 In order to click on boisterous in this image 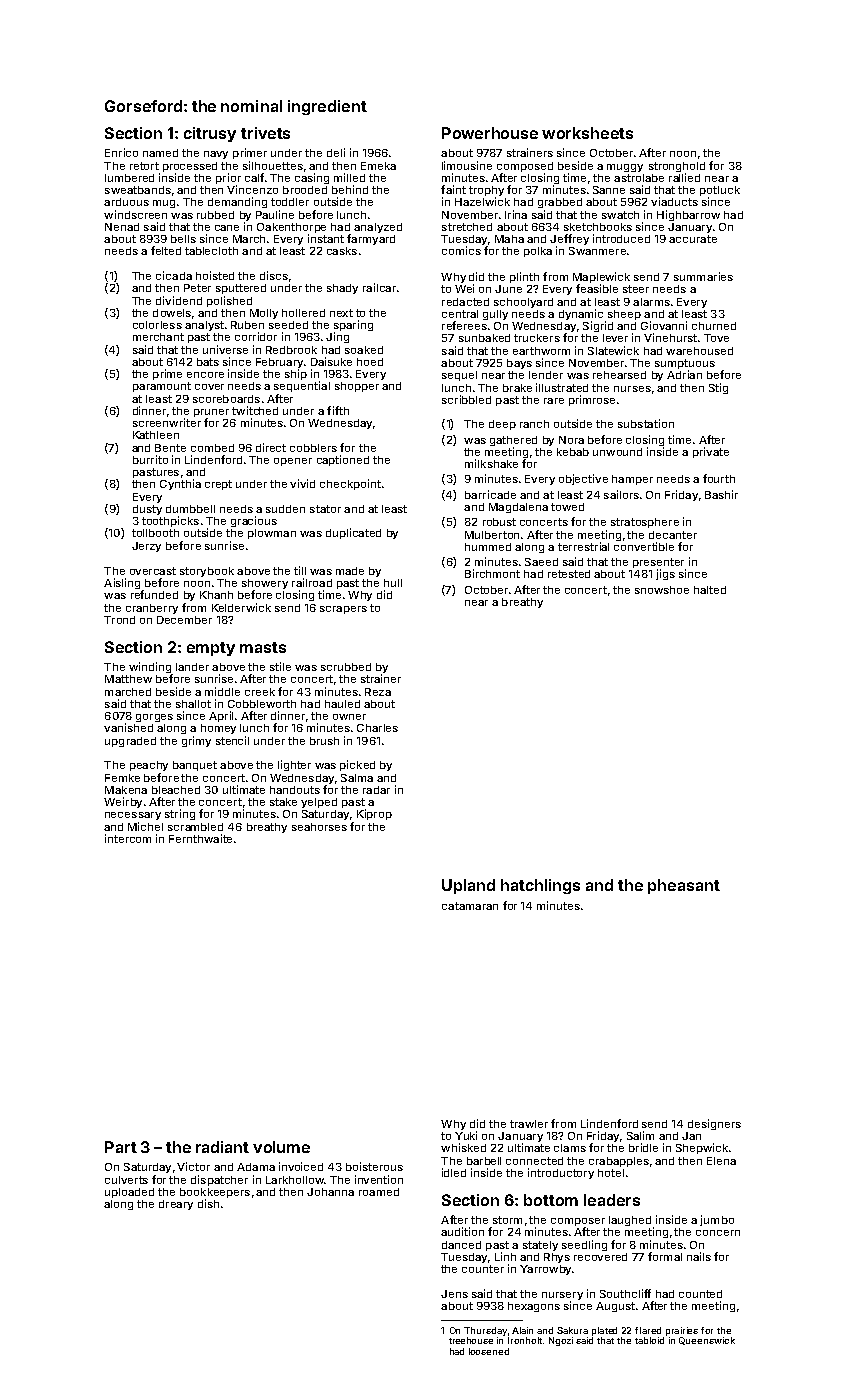, I will do `click(374, 1166)`.
